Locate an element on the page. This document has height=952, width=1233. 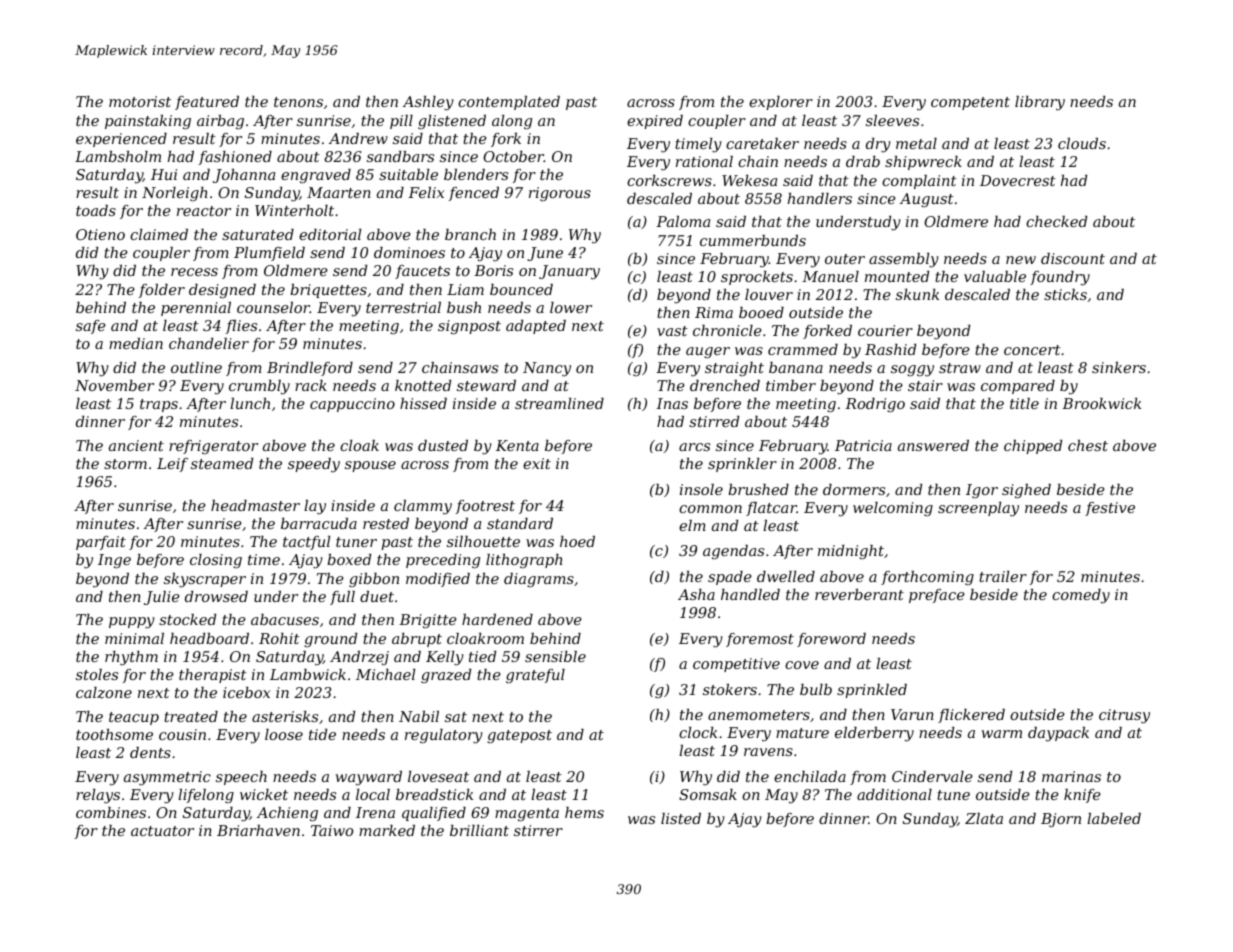
Andrew is located at coordinates (358, 138).
